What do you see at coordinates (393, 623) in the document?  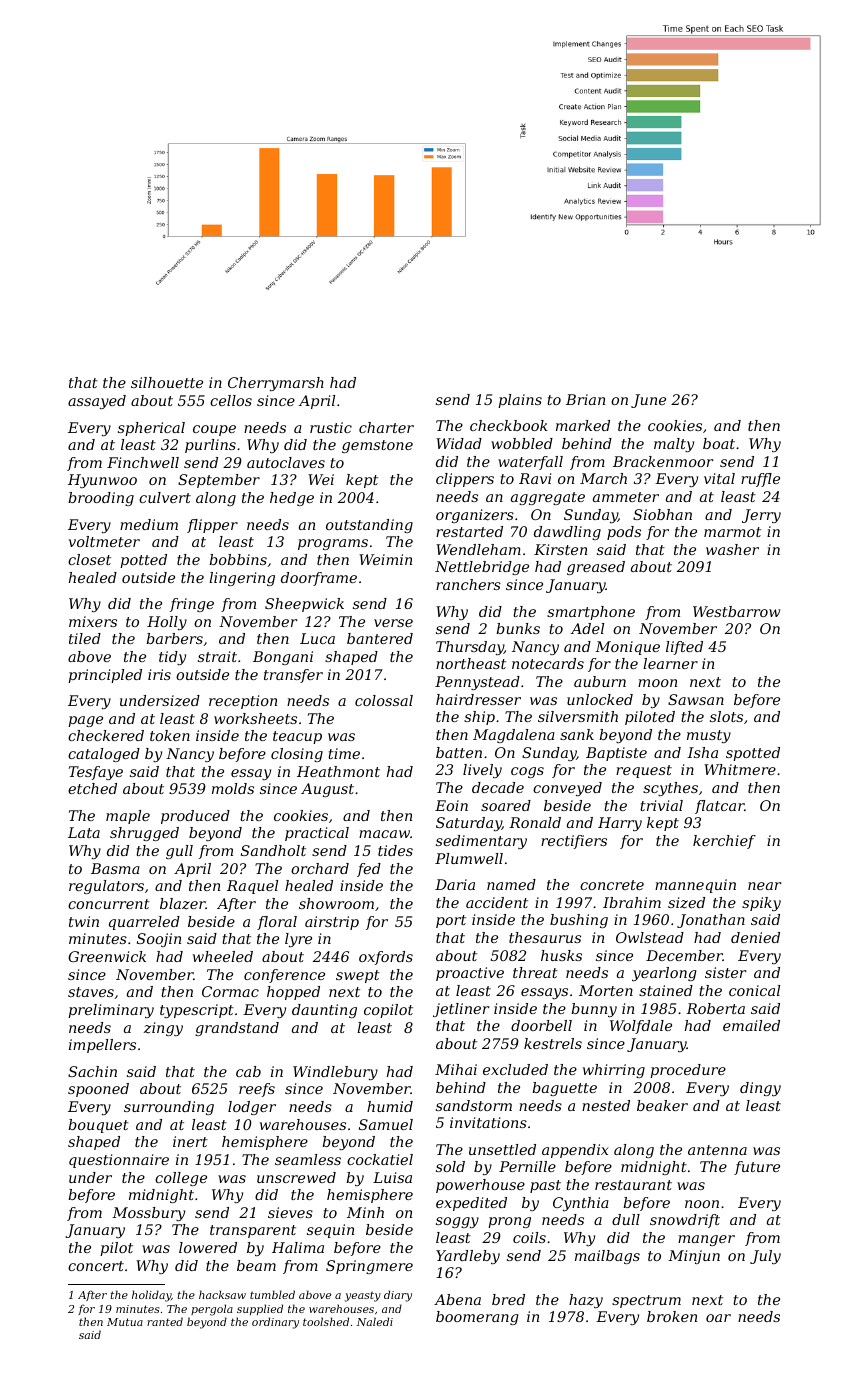 I see `verse` at bounding box center [393, 623].
